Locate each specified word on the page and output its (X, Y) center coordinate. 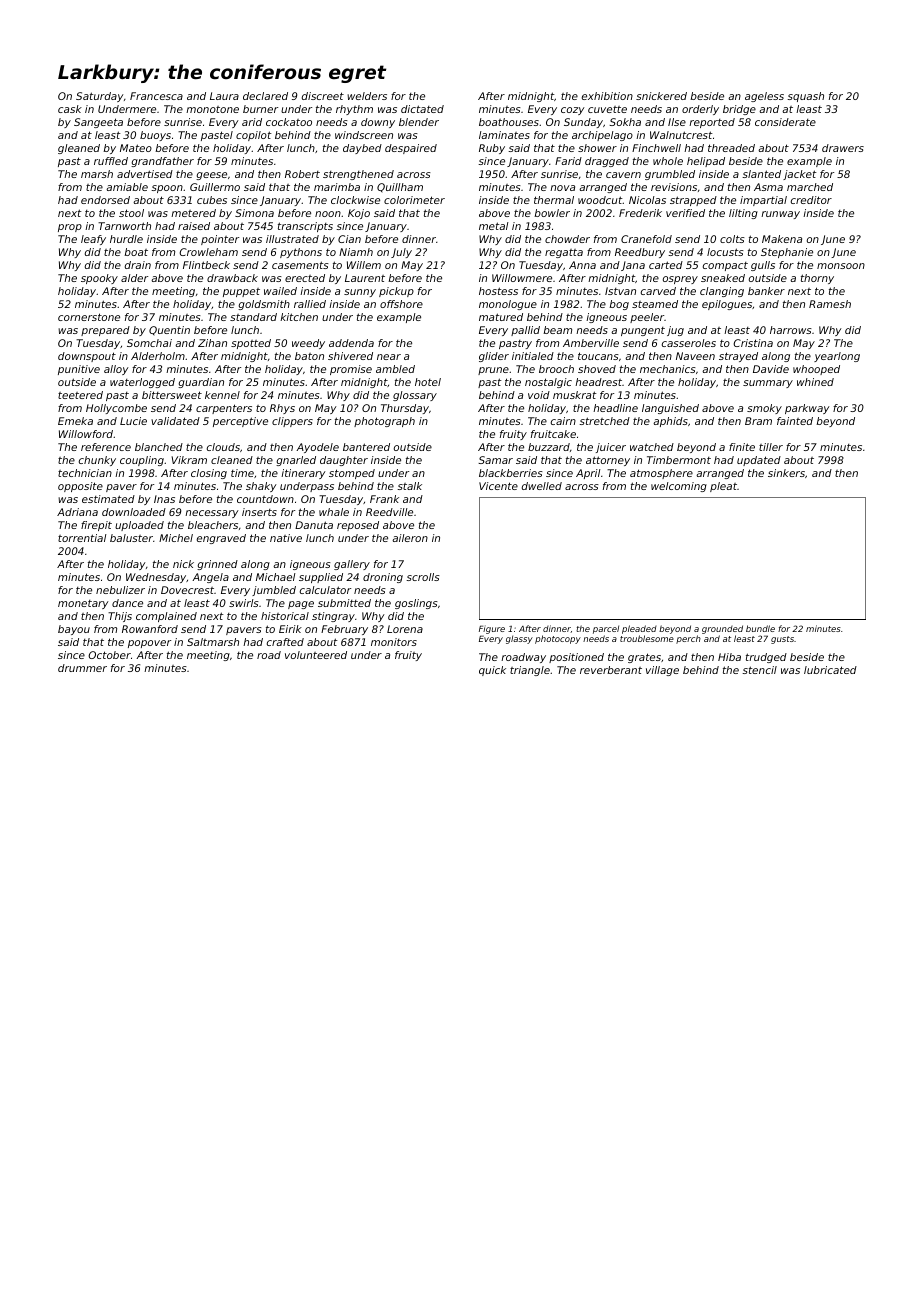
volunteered (316, 655)
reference (106, 447)
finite (742, 447)
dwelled (542, 486)
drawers (843, 148)
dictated (422, 109)
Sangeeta (98, 123)
